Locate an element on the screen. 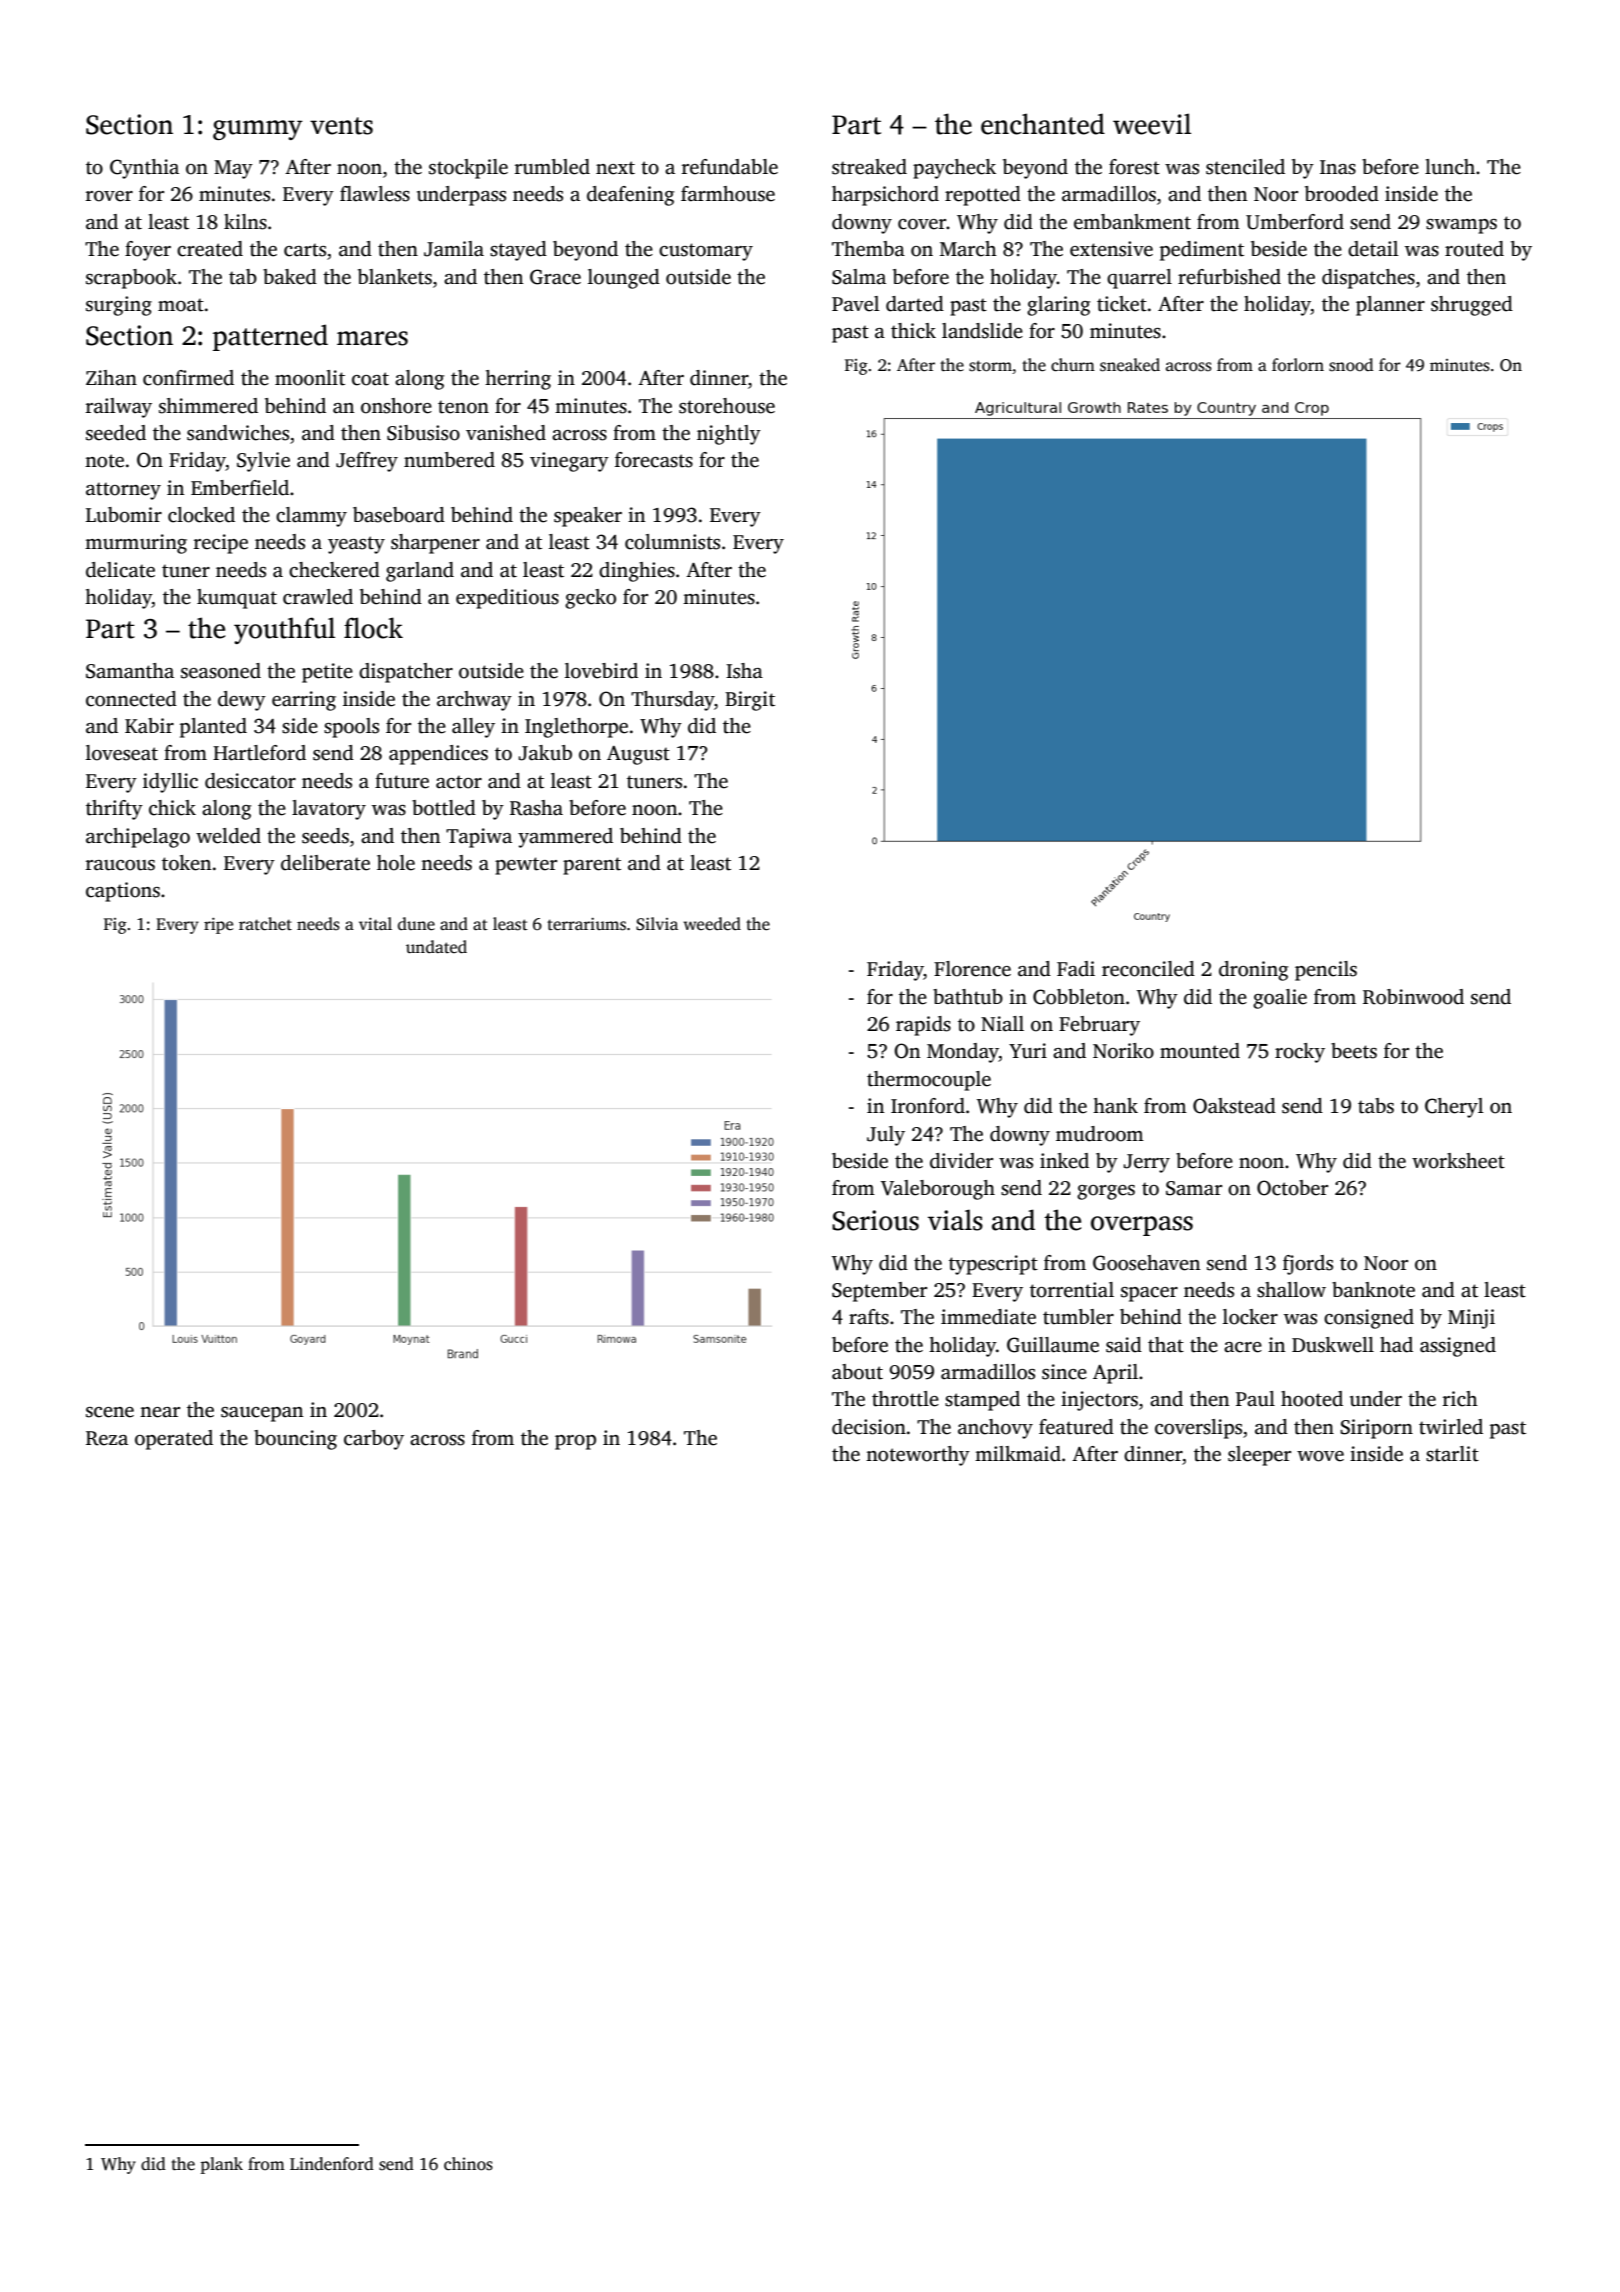 The width and height of the screenshot is (1620, 2292). weevil is located at coordinates (1152, 124).
